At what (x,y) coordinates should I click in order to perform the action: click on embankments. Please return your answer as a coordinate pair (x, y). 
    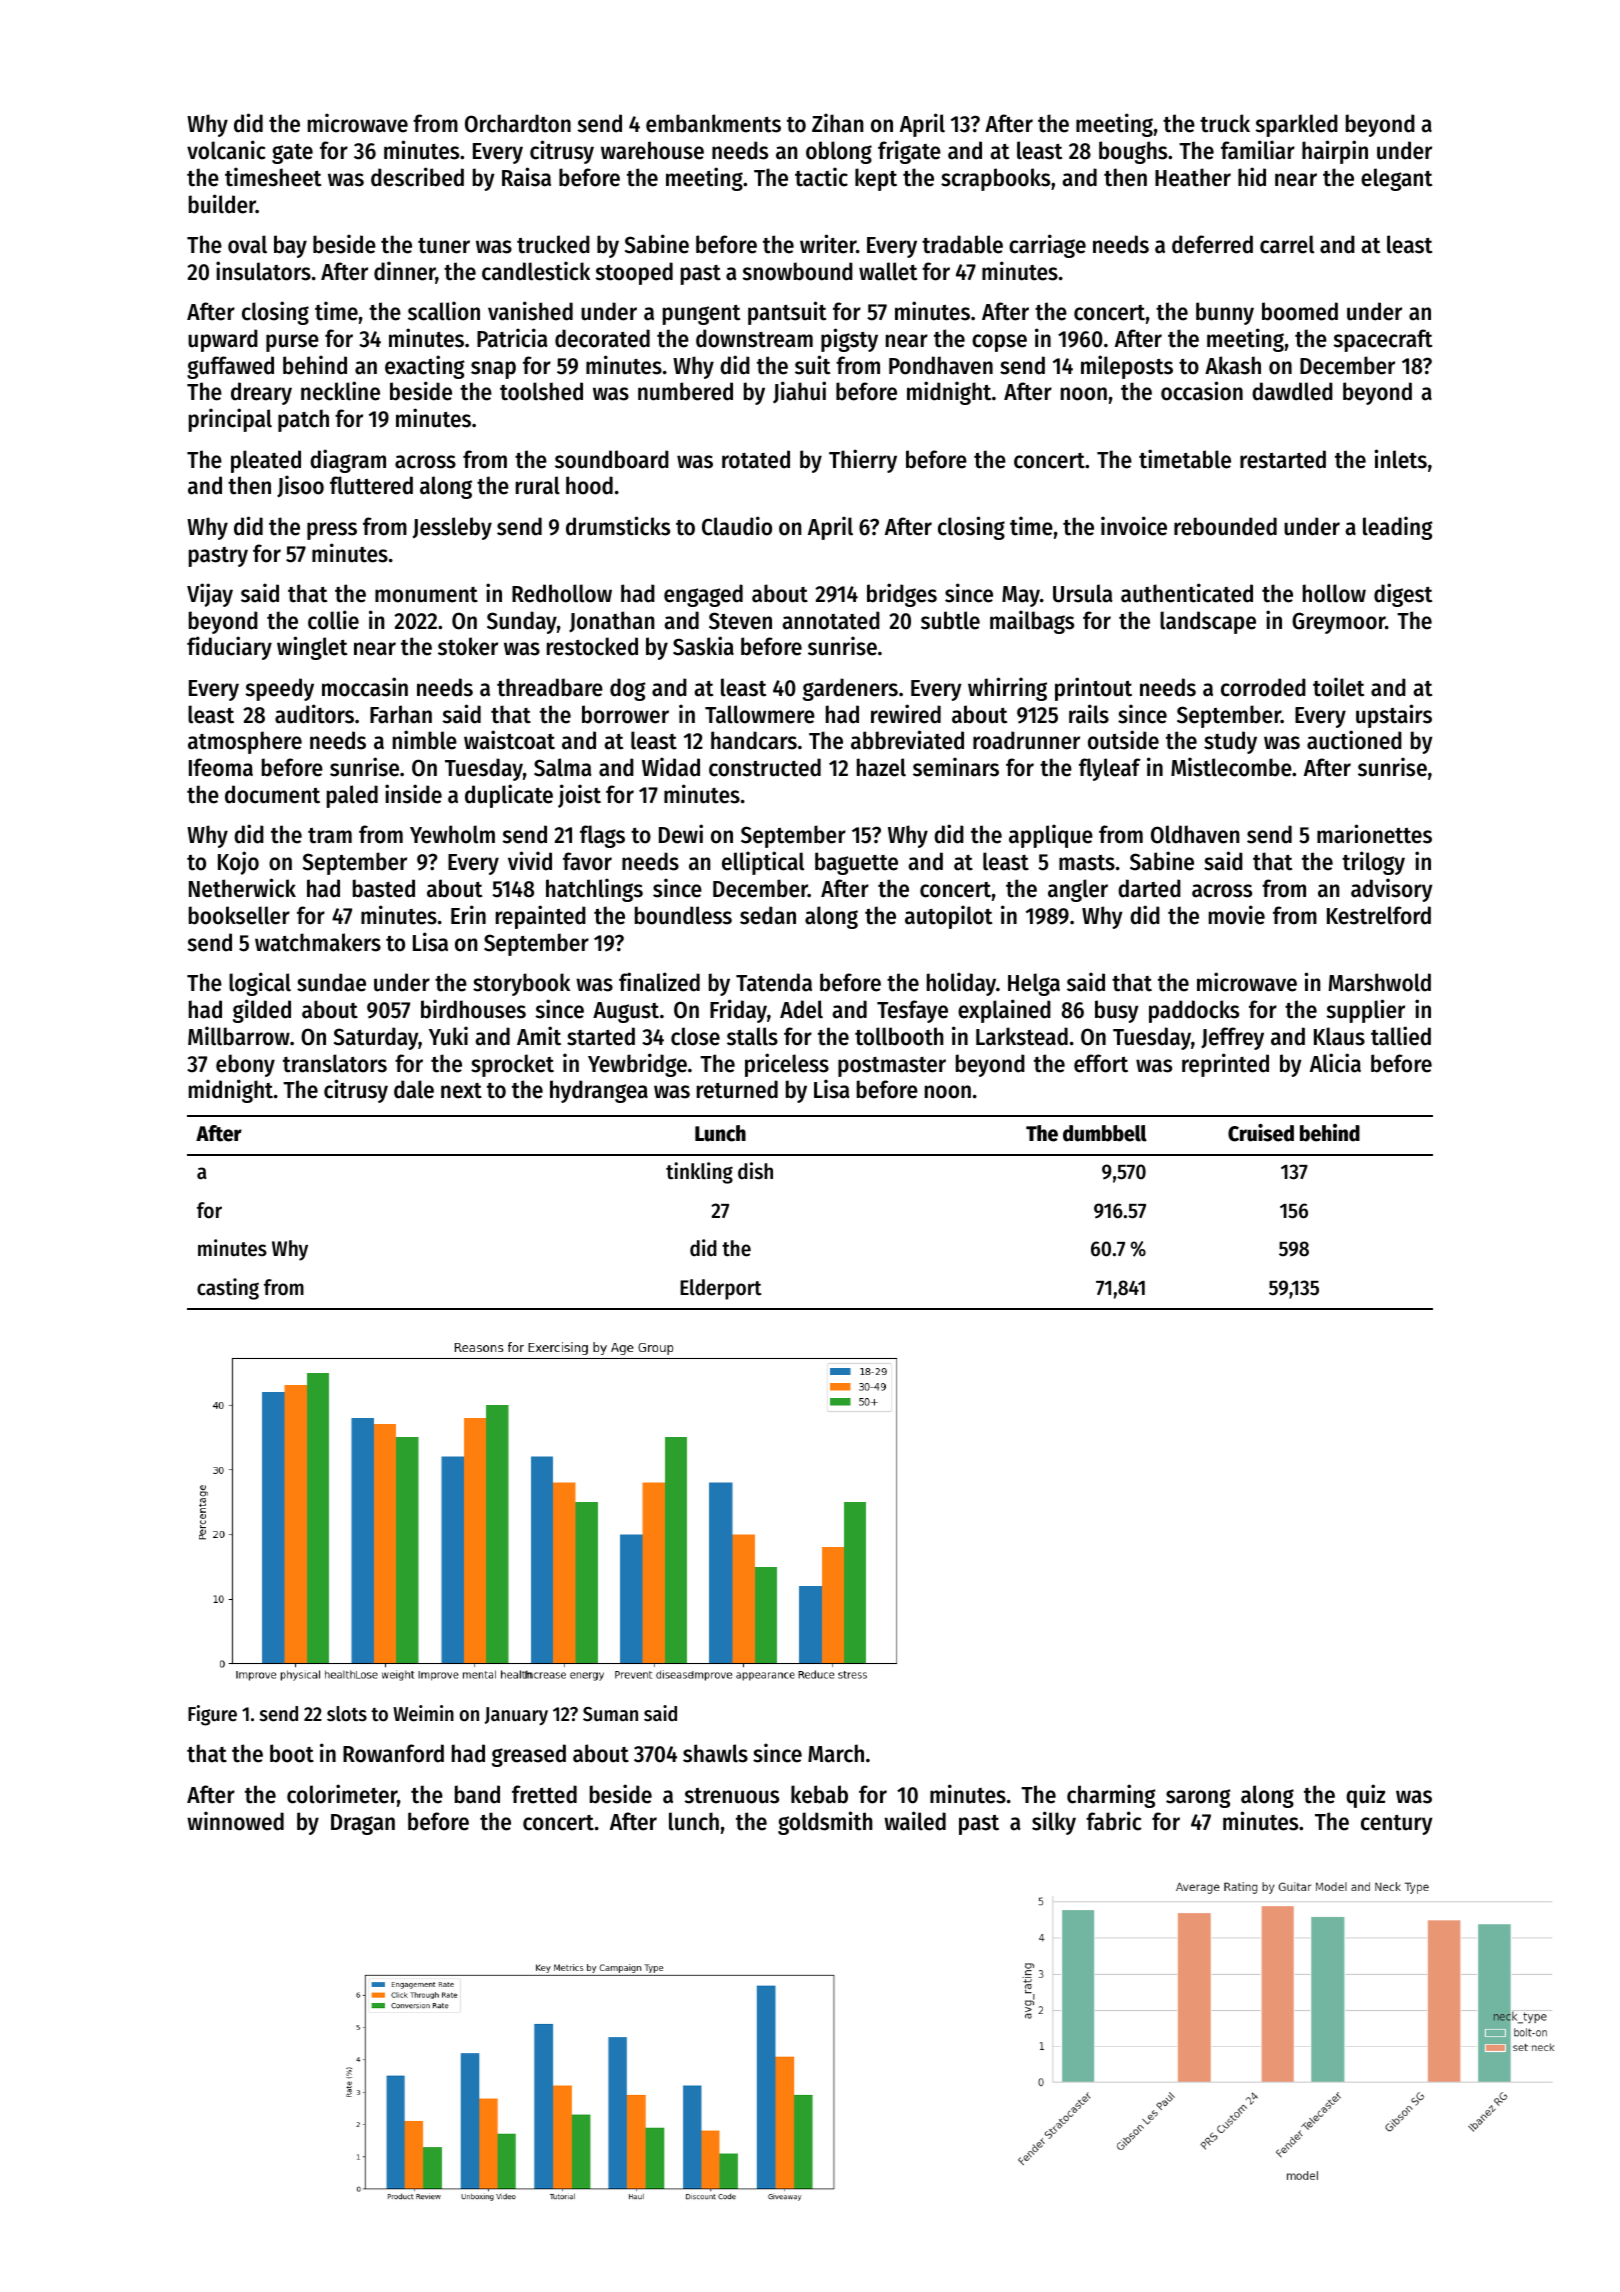
    Looking at the image, I should click on (713, 123).
